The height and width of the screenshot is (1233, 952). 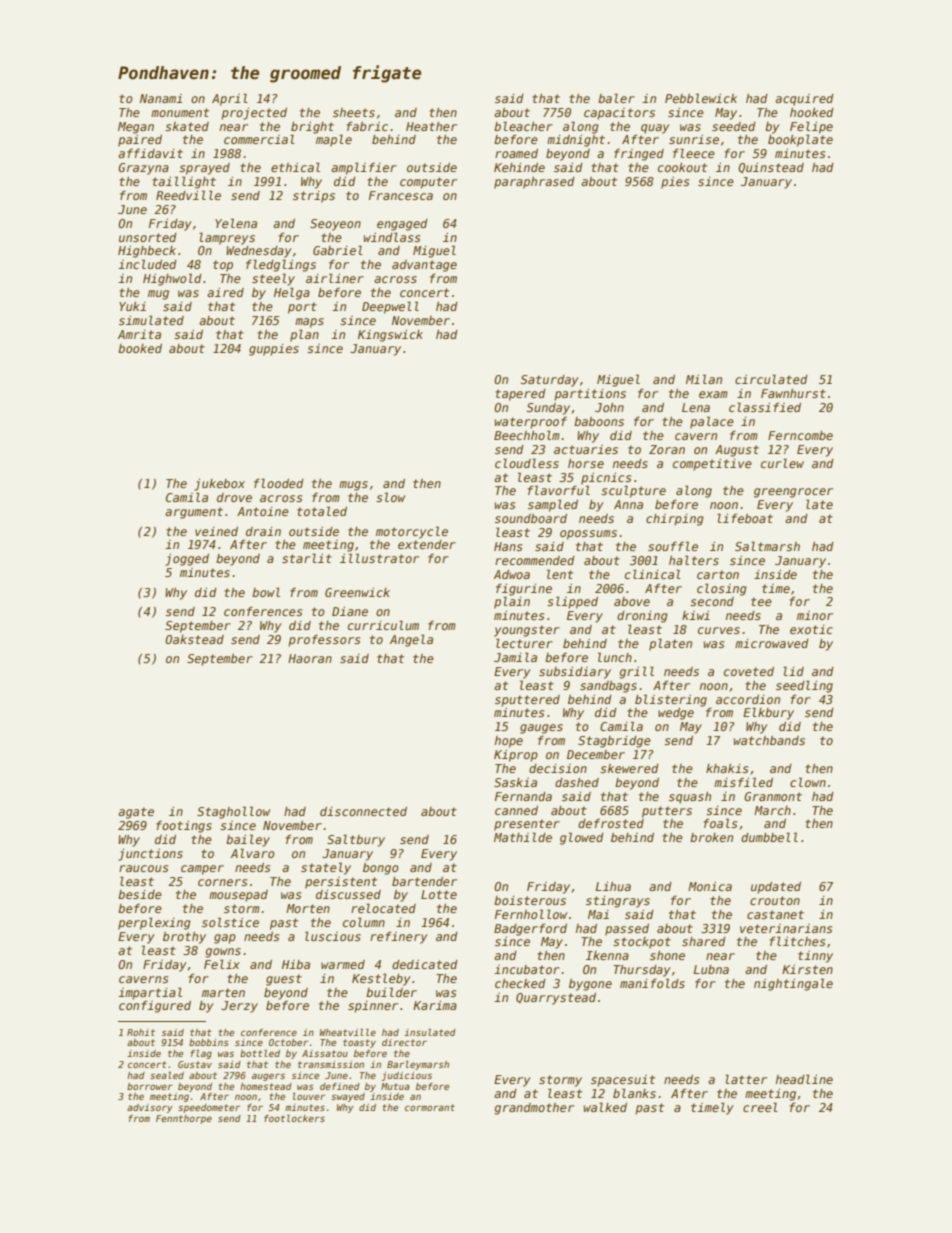 What do you see at coordinates (760, 1107) in the screenshot?
I see `creel` at bounding box center [760, 1107].
